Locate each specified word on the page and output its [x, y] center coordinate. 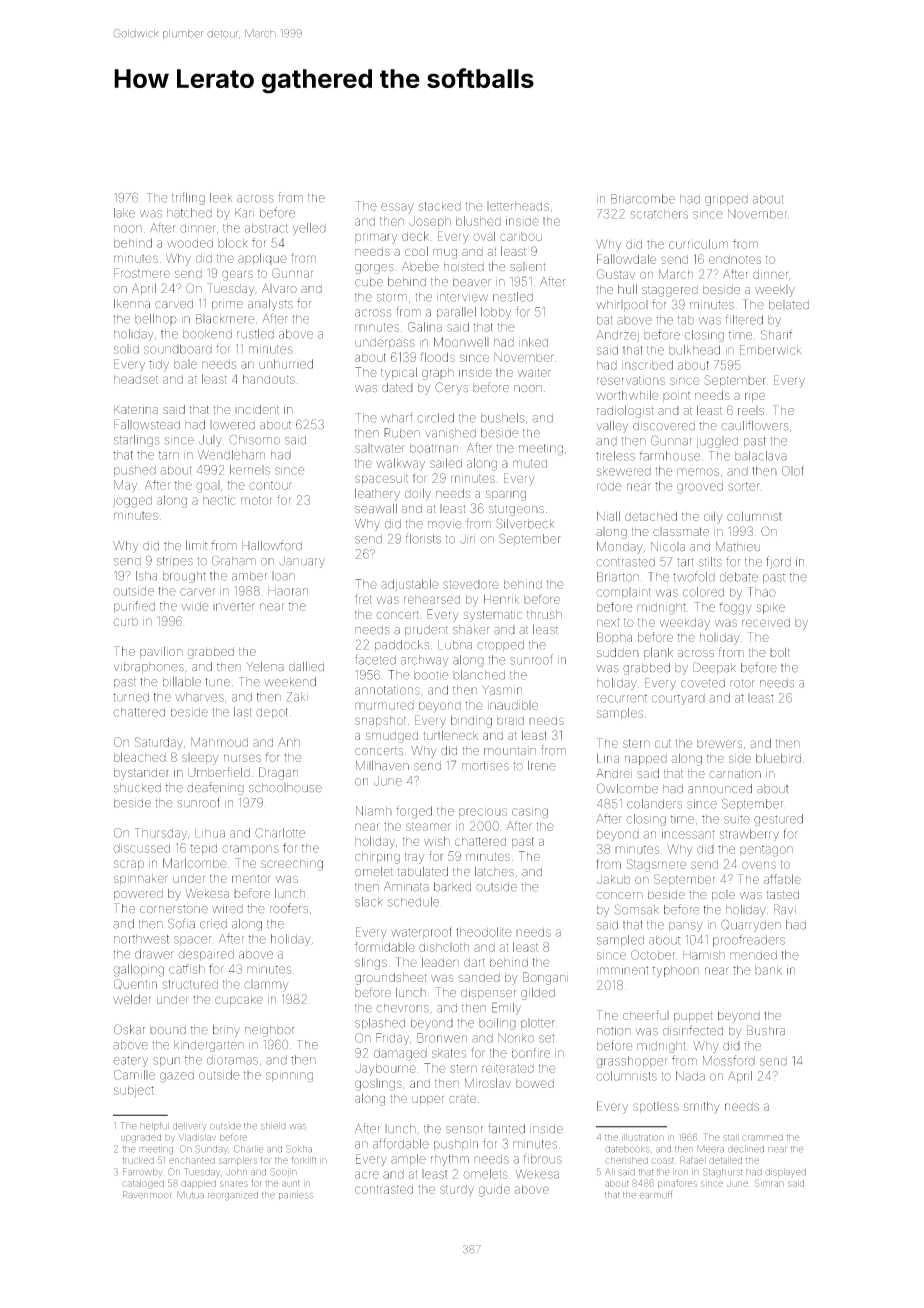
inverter [234, 606]
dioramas [232, 1060]
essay [397, 208]
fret [363, 599]
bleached [140, 757]
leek [221, 198]
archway [424, 661]
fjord [779, 562]
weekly [775, 291]
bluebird [778, 758]
